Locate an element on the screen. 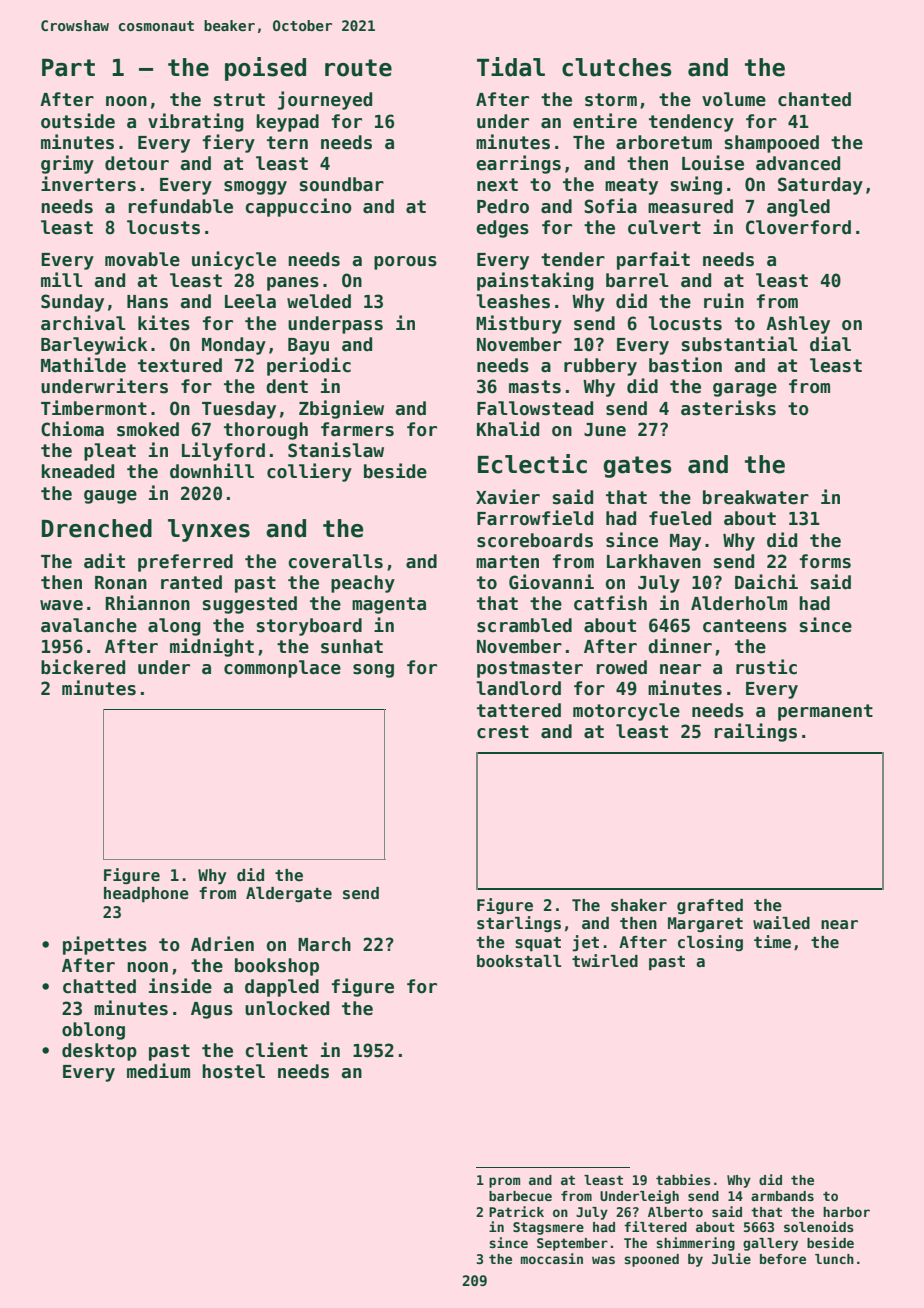 Image resolution: width=924 pixels, height=1308 pixels. crest is located at coordinates (503, 732).
